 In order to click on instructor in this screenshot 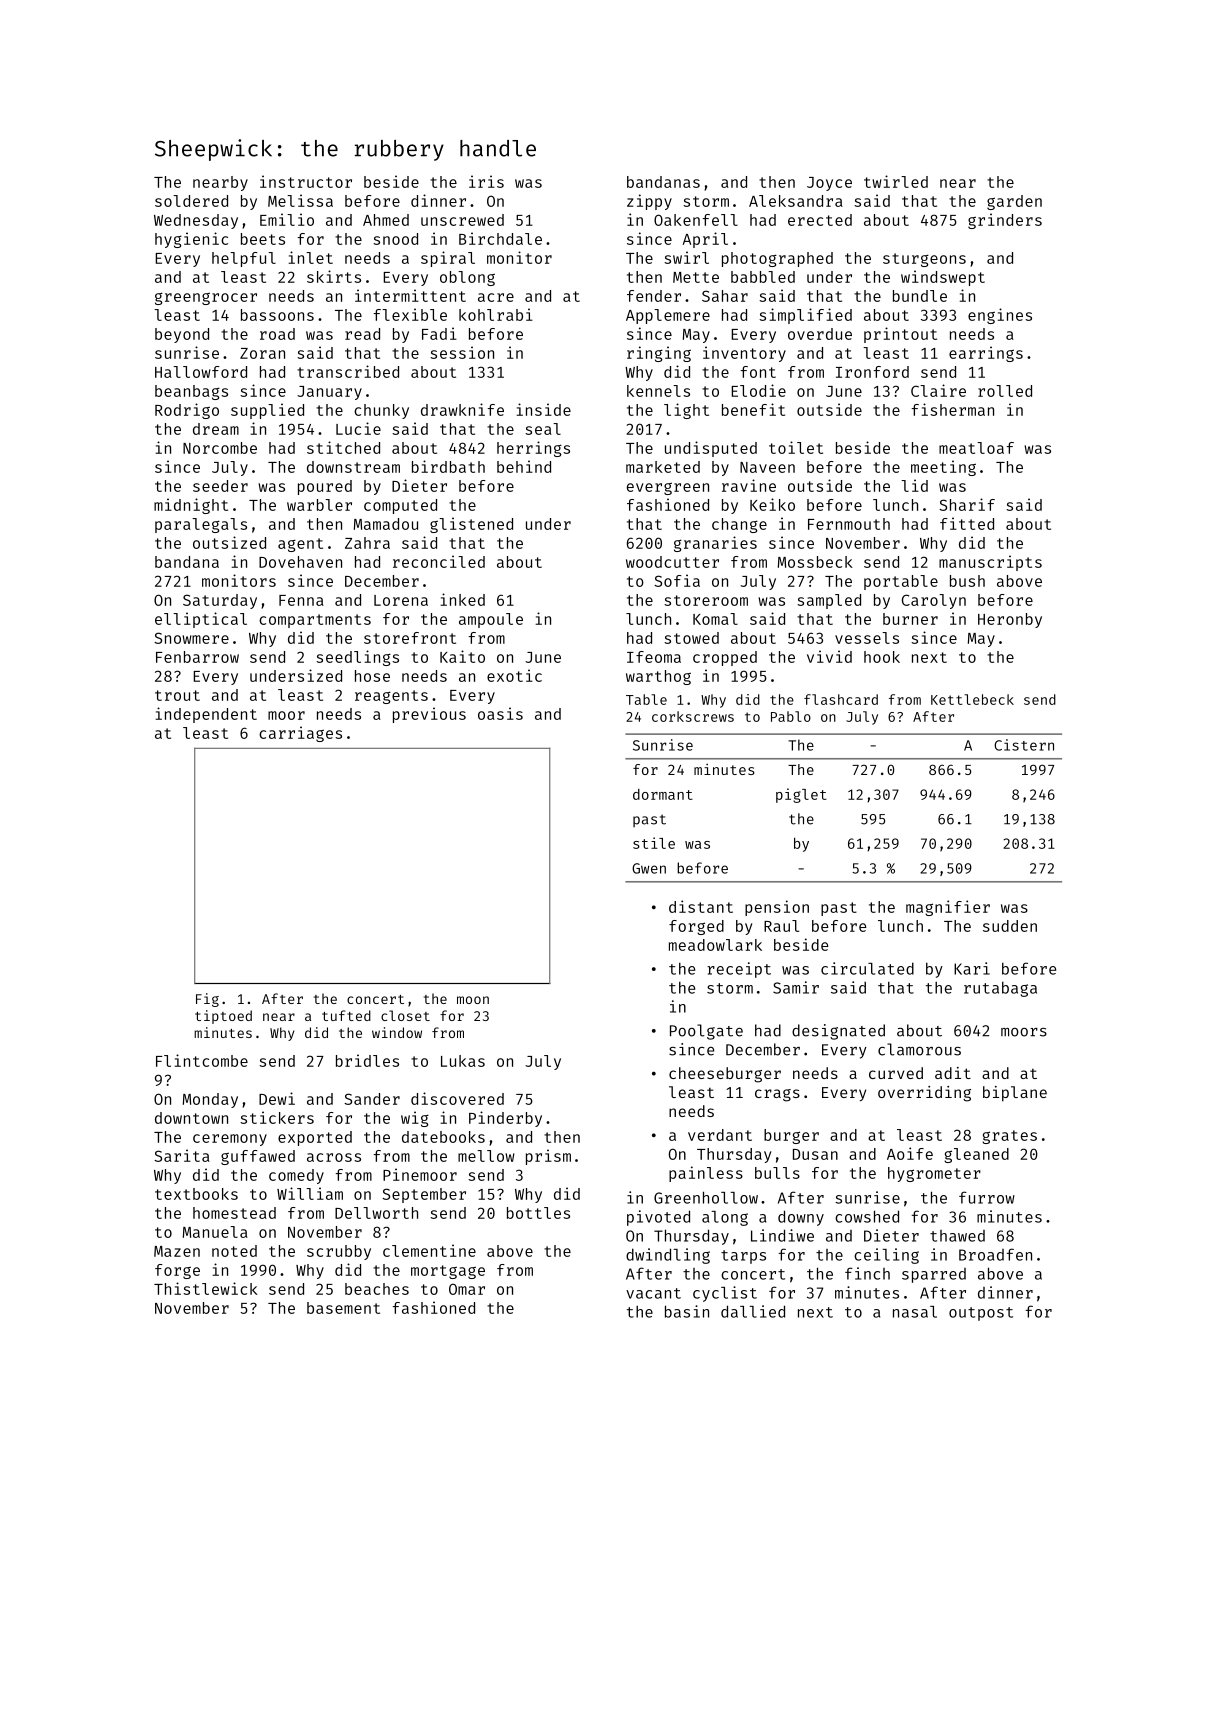, I will do `click(306, 181)`.
